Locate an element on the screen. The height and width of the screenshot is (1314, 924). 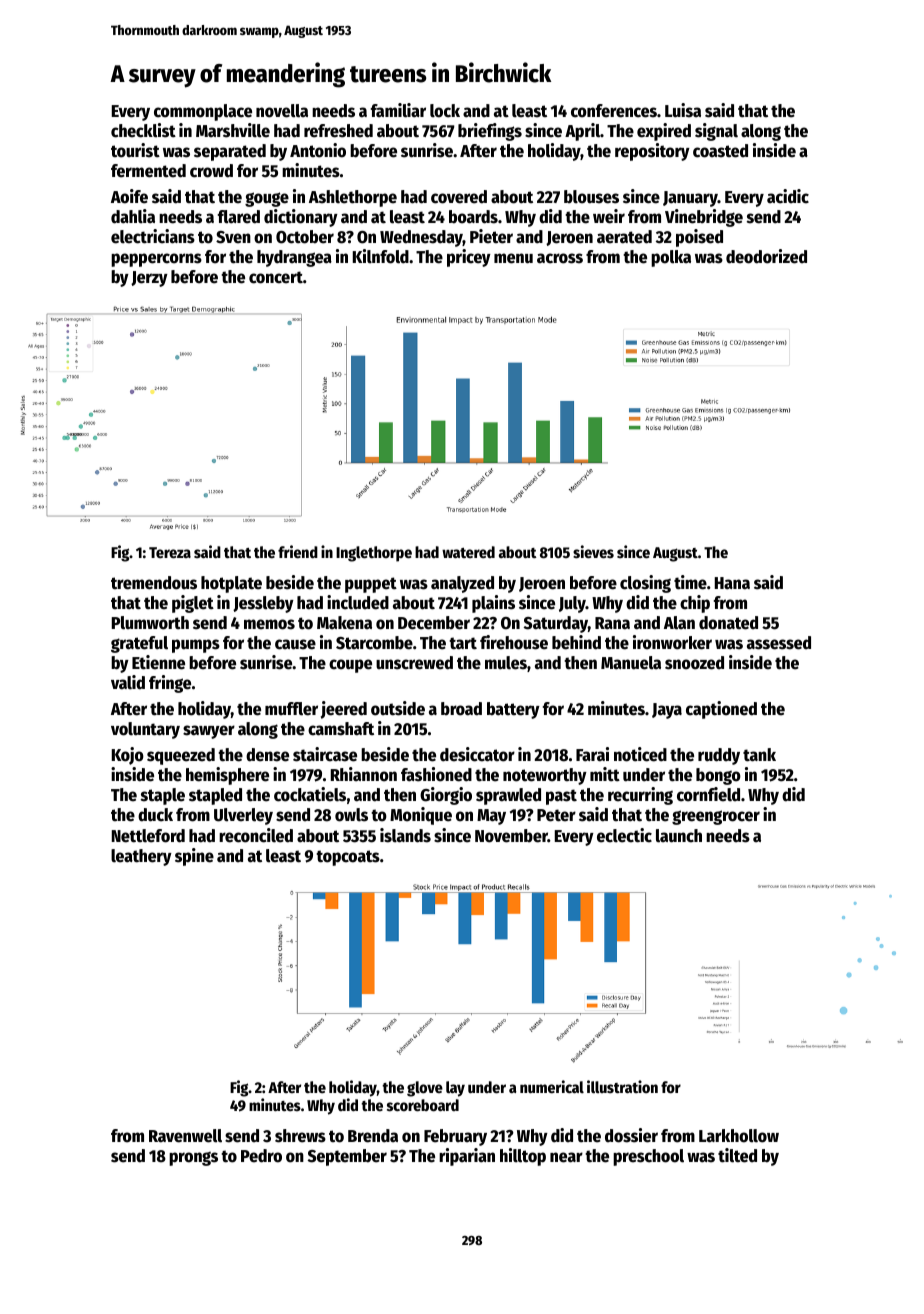
riparian is located at coordinates (467, 1157).
